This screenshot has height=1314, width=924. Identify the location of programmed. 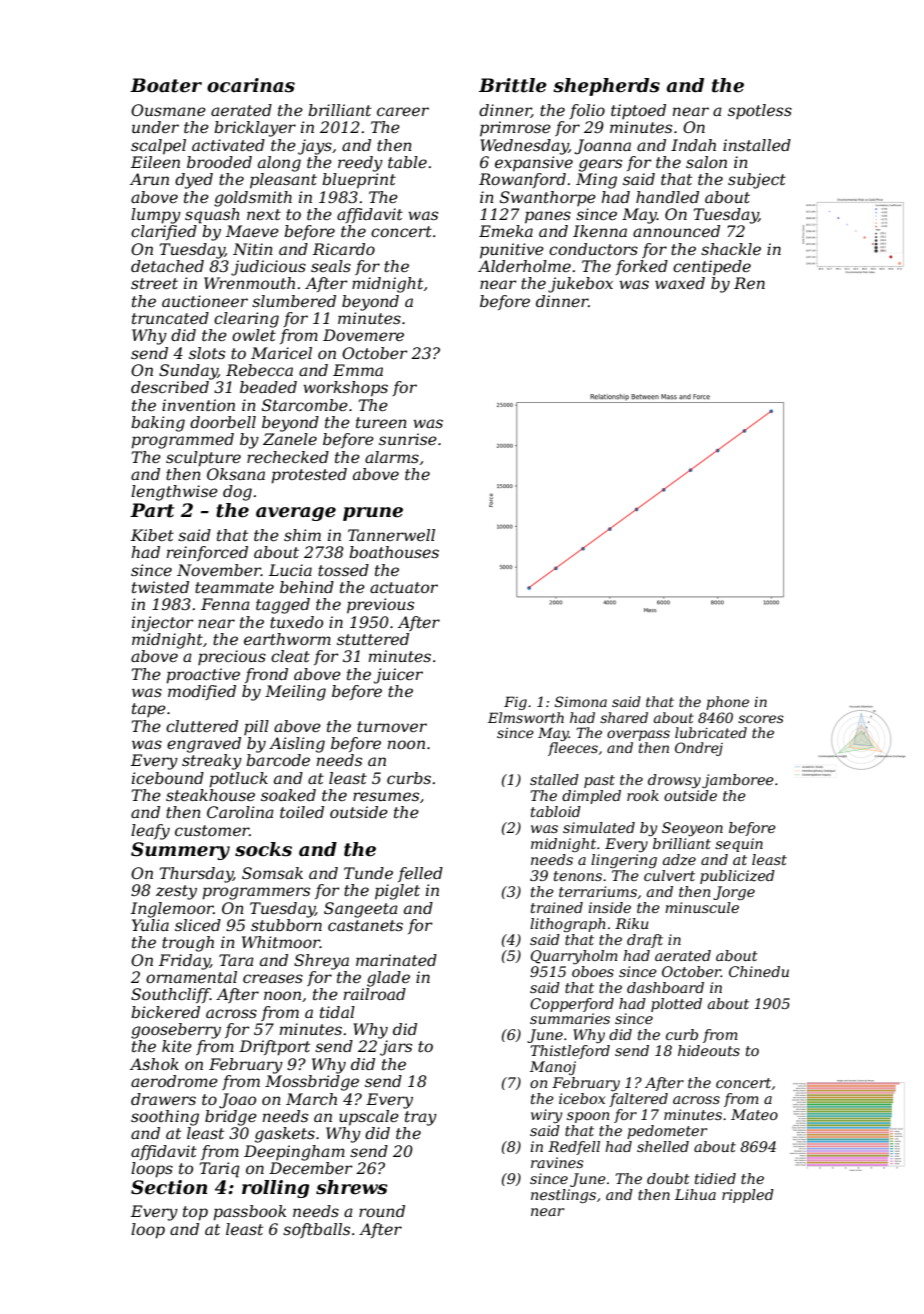
(182, 441).
